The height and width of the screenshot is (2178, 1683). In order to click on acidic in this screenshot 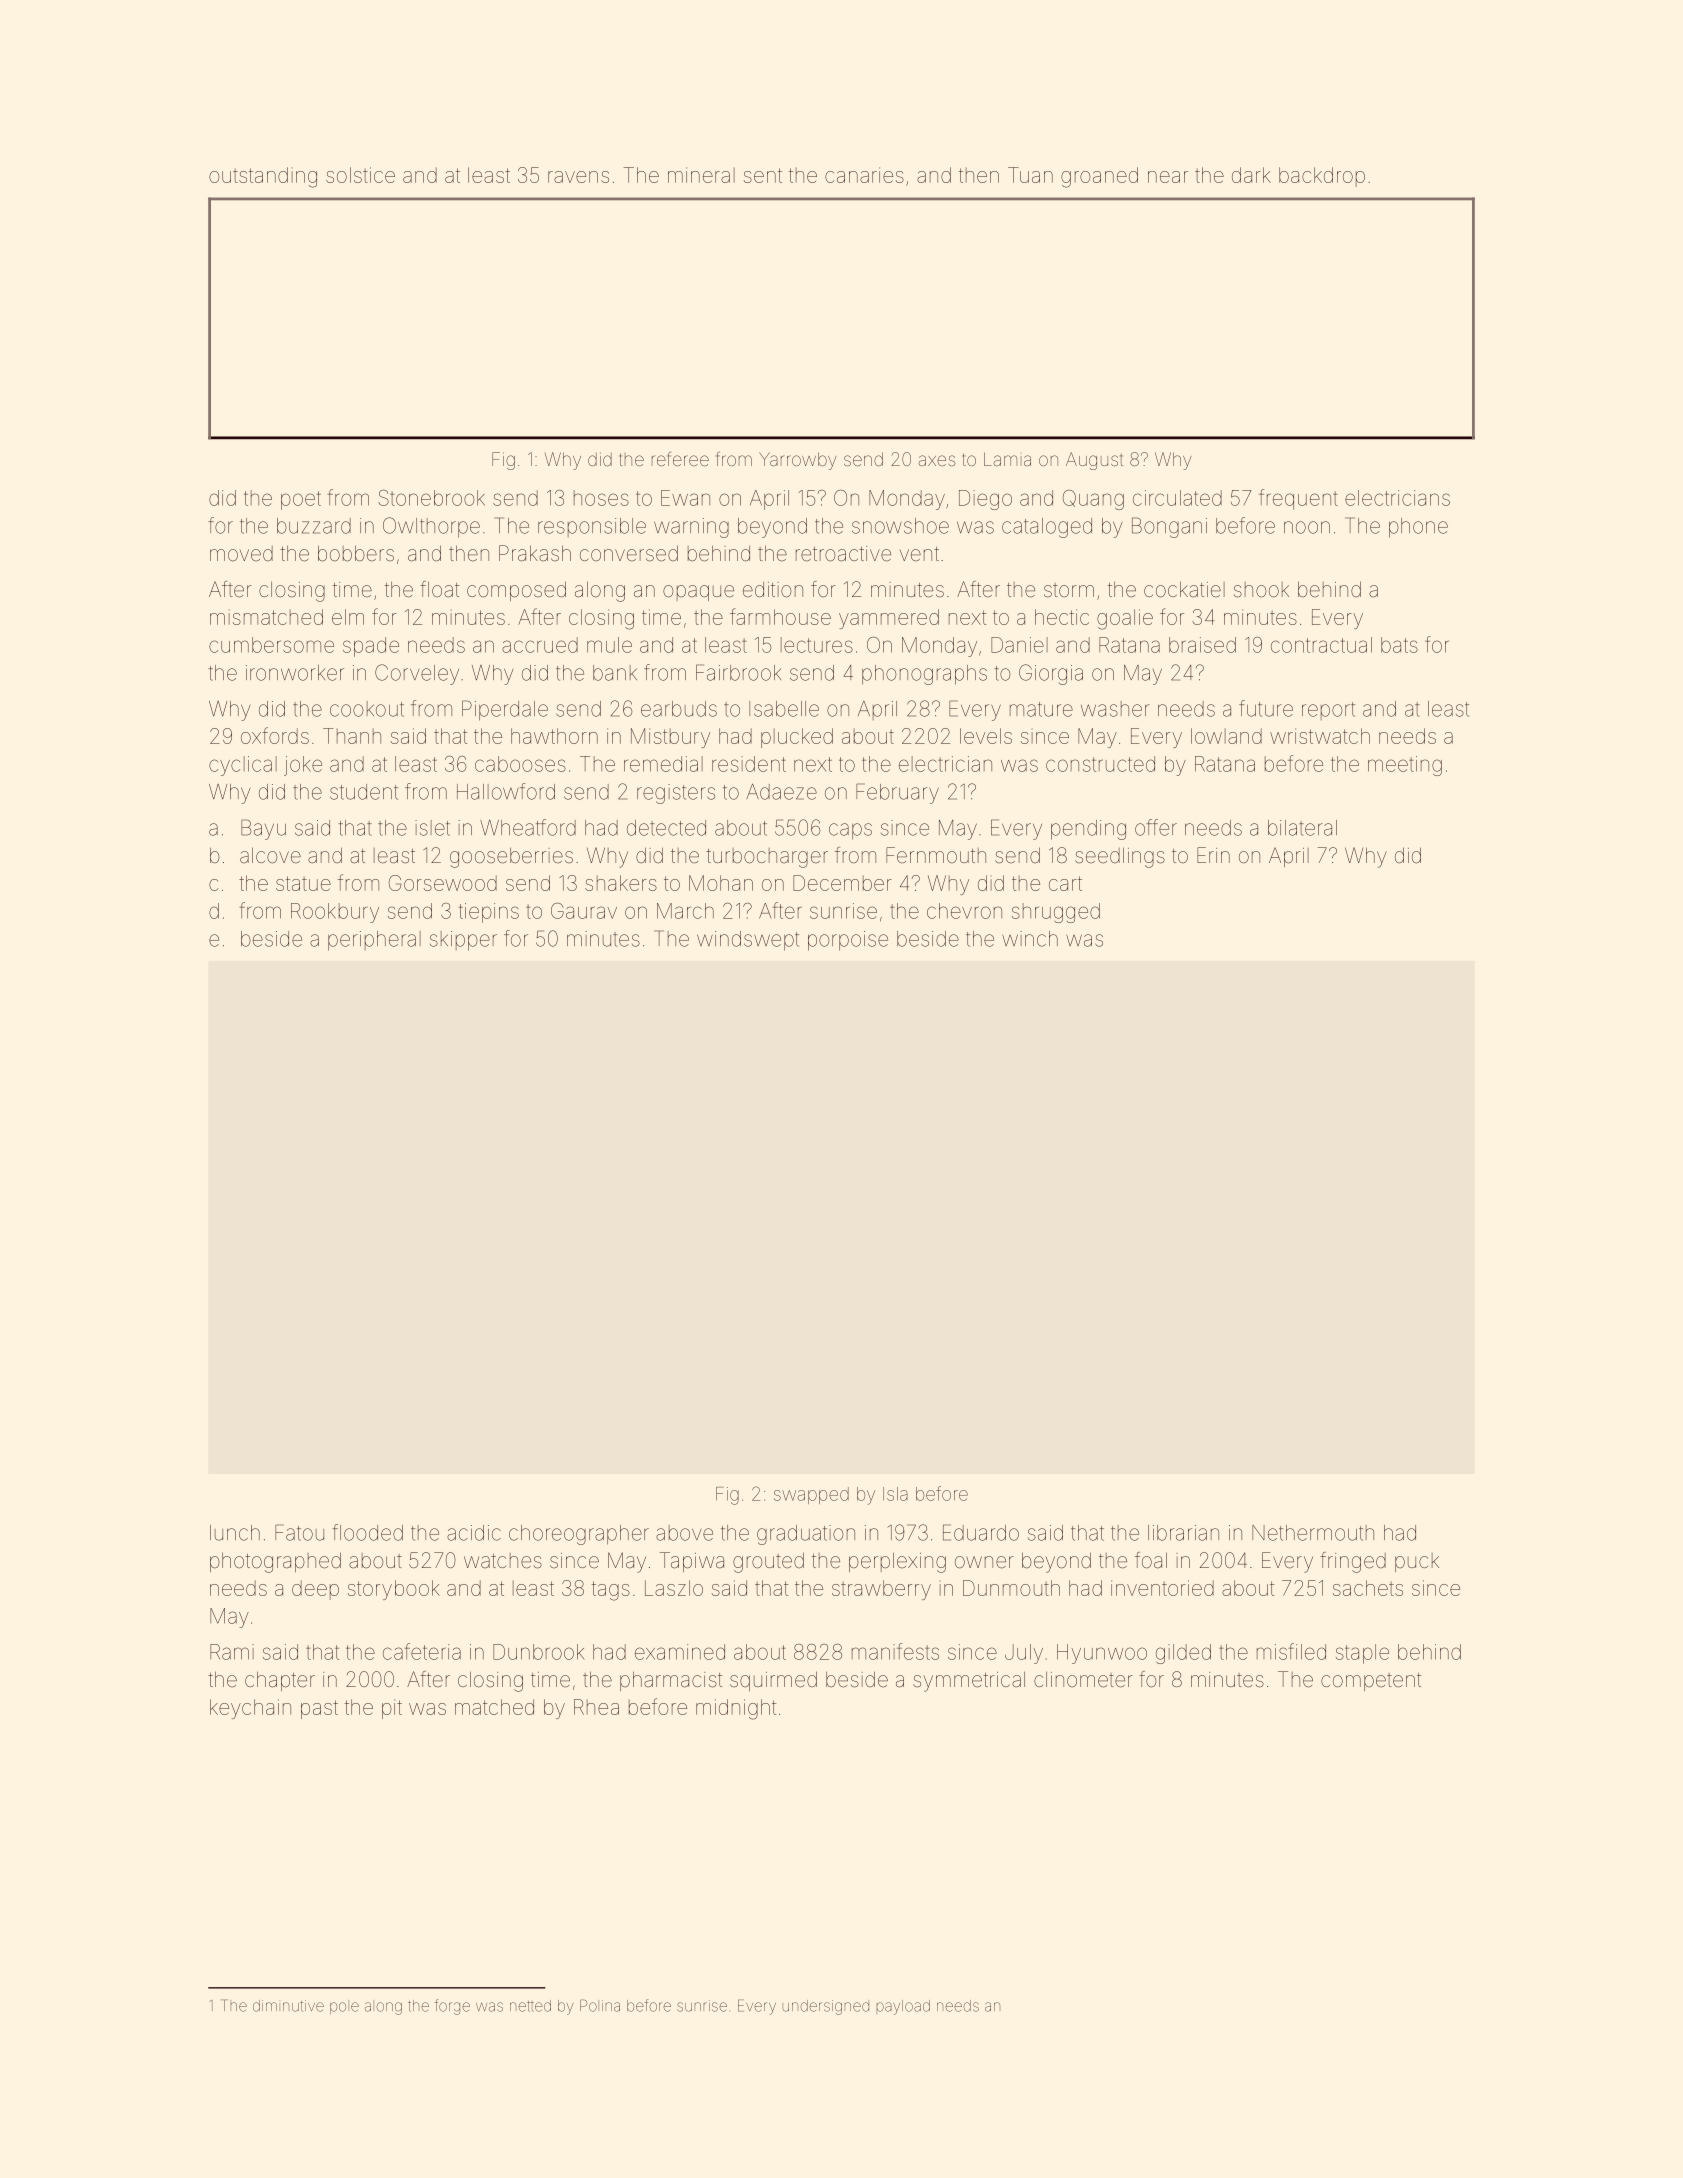, I will do `click(474, 1533)`.
